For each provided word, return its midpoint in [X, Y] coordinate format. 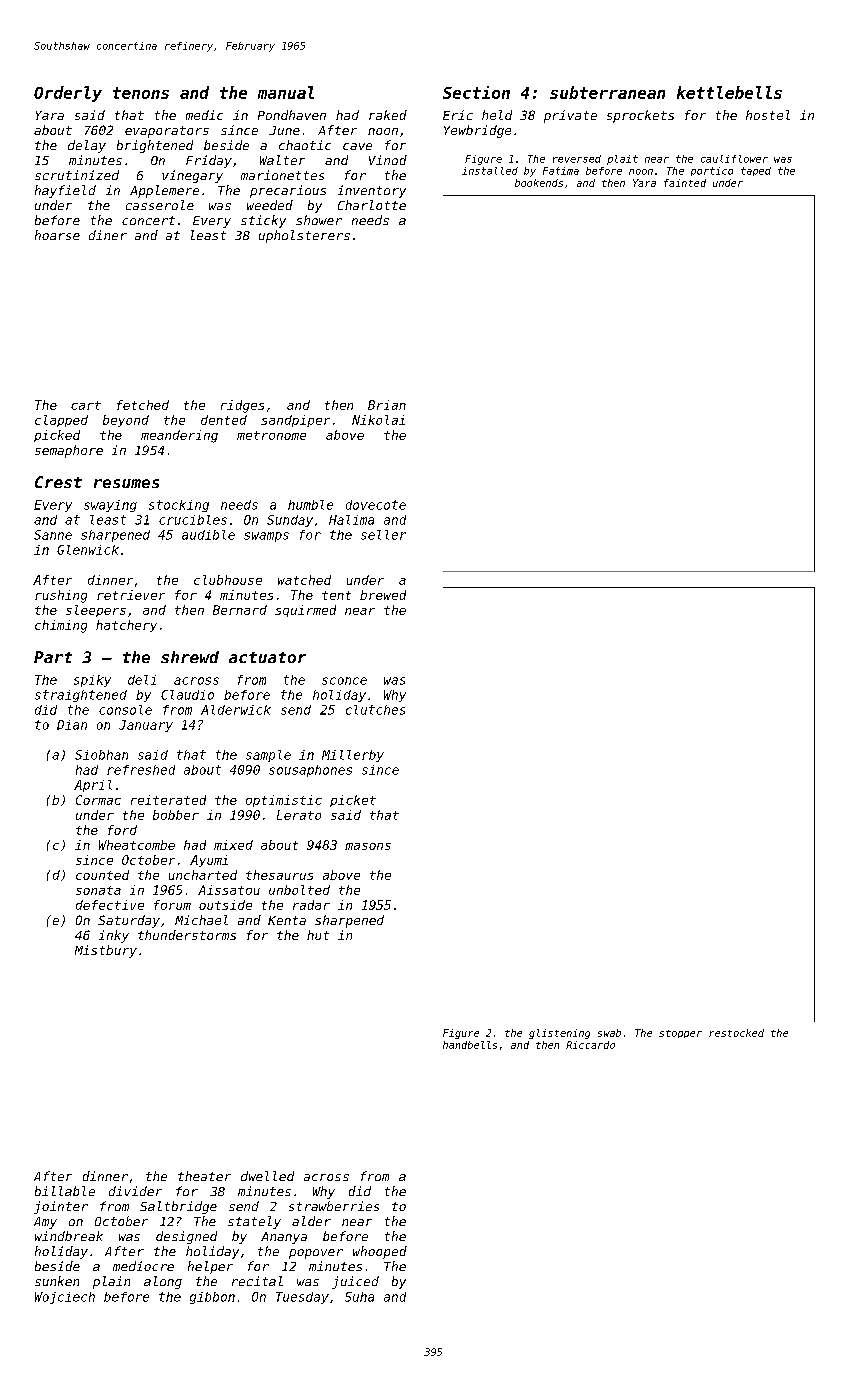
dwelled [267, 1176]
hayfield [65, 191]
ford [122, 830]
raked [388, 115]
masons [368, 846]
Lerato [299, 815]
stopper [680, 1034]
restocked [736, 1033]
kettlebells [729, 92]
